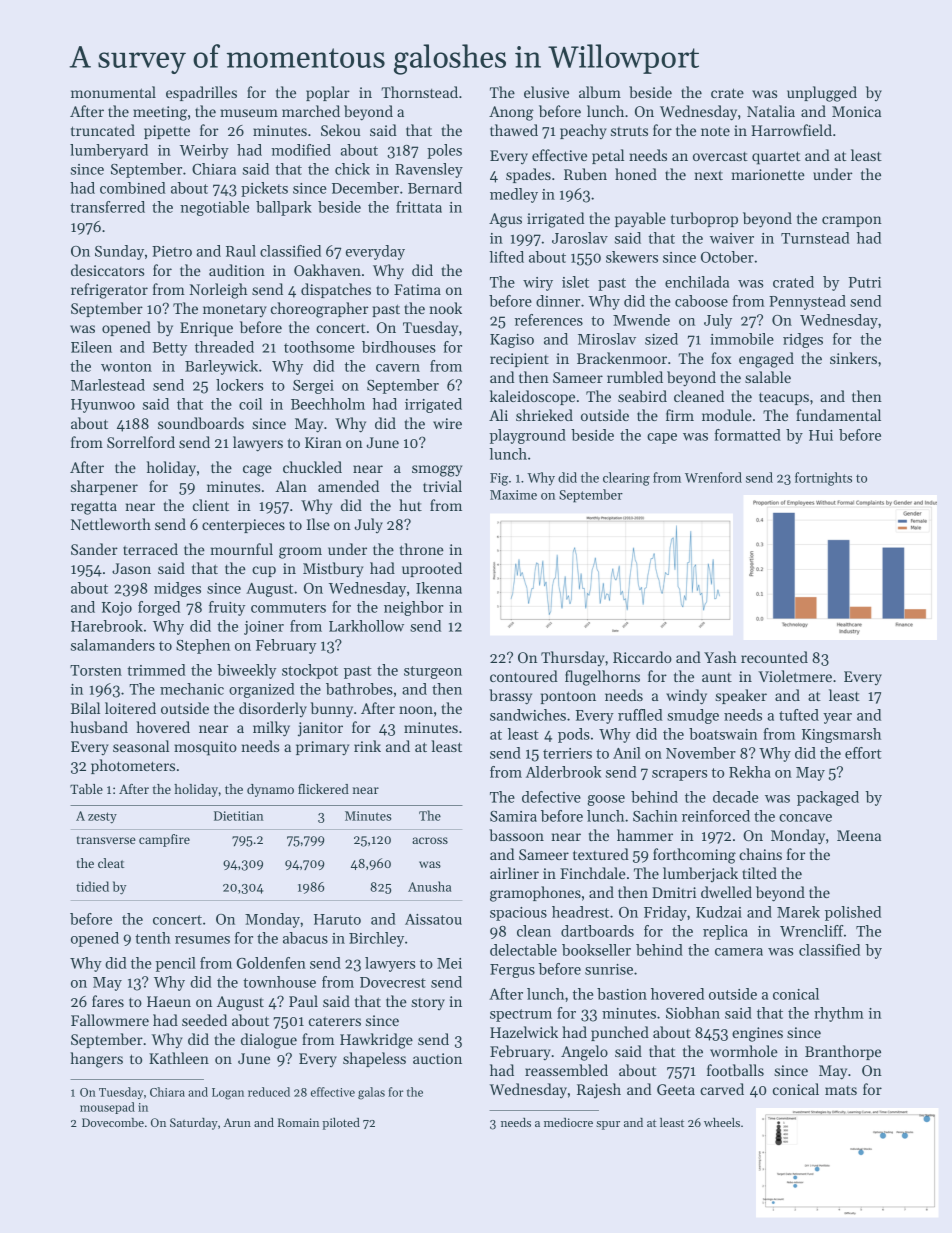  I want to click on Finchdale, so click(593, 873).
